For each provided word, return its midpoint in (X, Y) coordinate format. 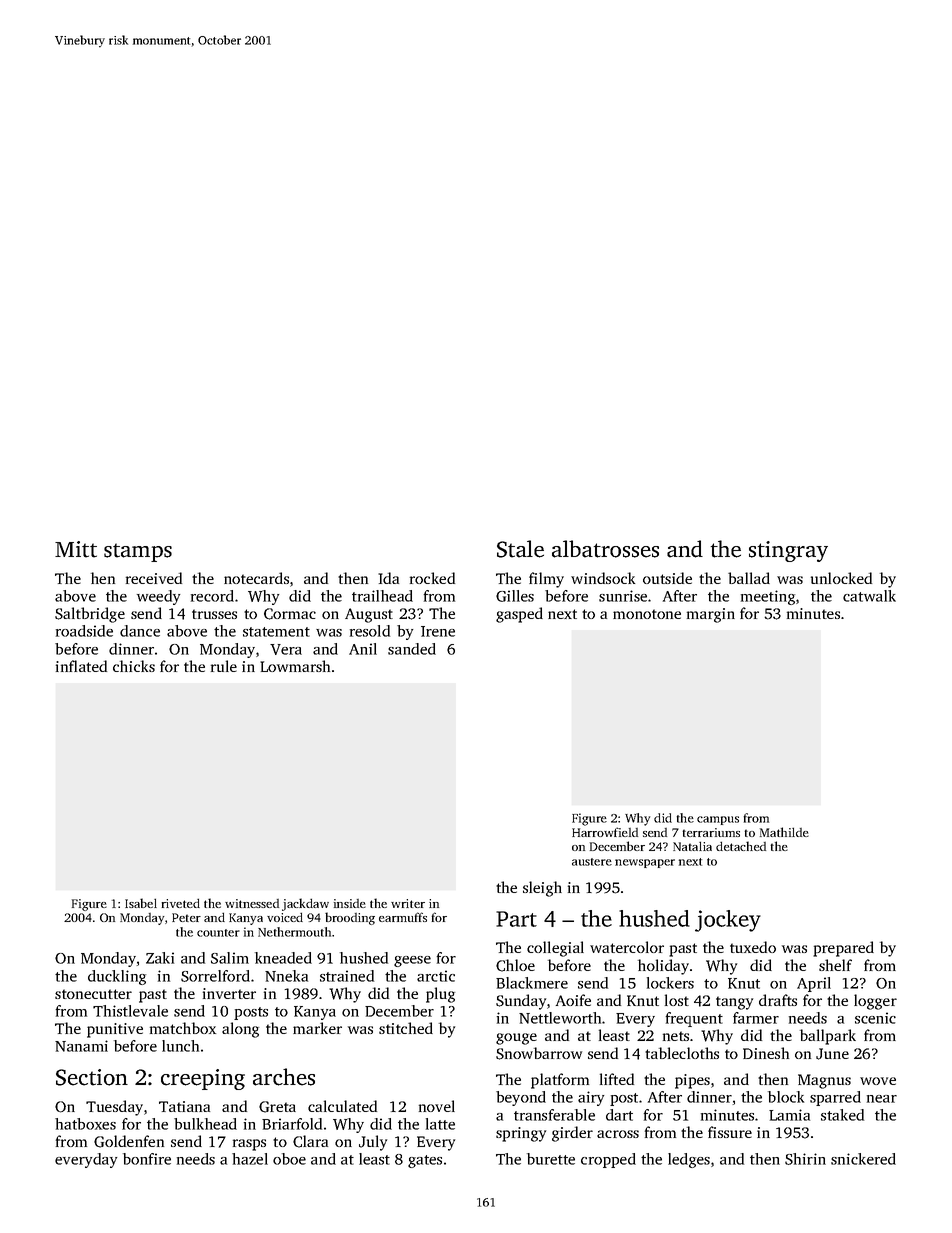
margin (711, 615)
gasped (519, 615)
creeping (203, 1079)
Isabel (141, 903)
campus (718, 820)
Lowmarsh (295, 666)
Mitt (76, 549)
